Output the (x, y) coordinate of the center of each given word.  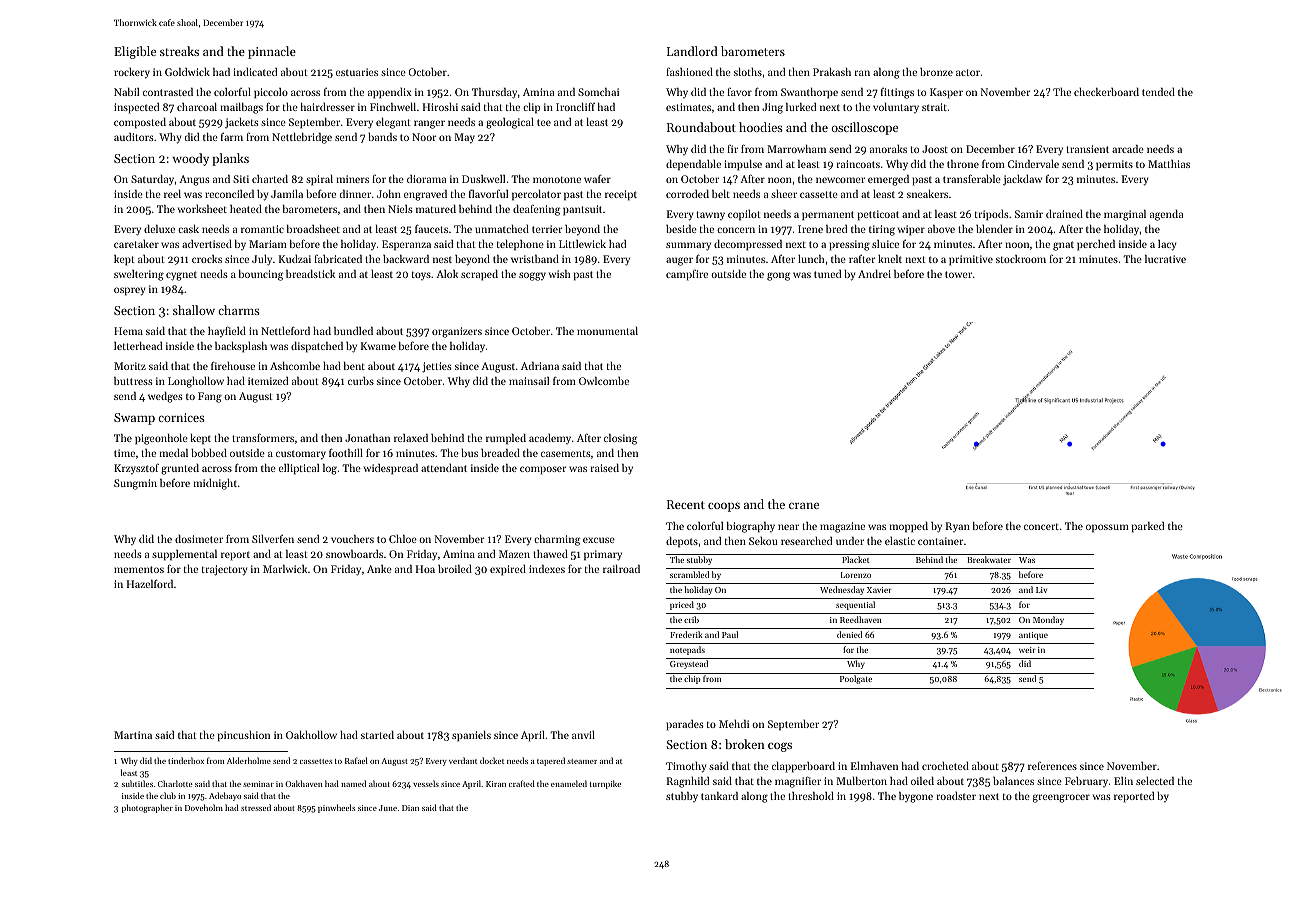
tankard (719, 796)
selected (1155, 781)
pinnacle (272, 52)
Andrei (874, 274)
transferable (972, 178)
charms (239, 310)
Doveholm (204, 807)
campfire (687, 275)
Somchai (598, 92)
